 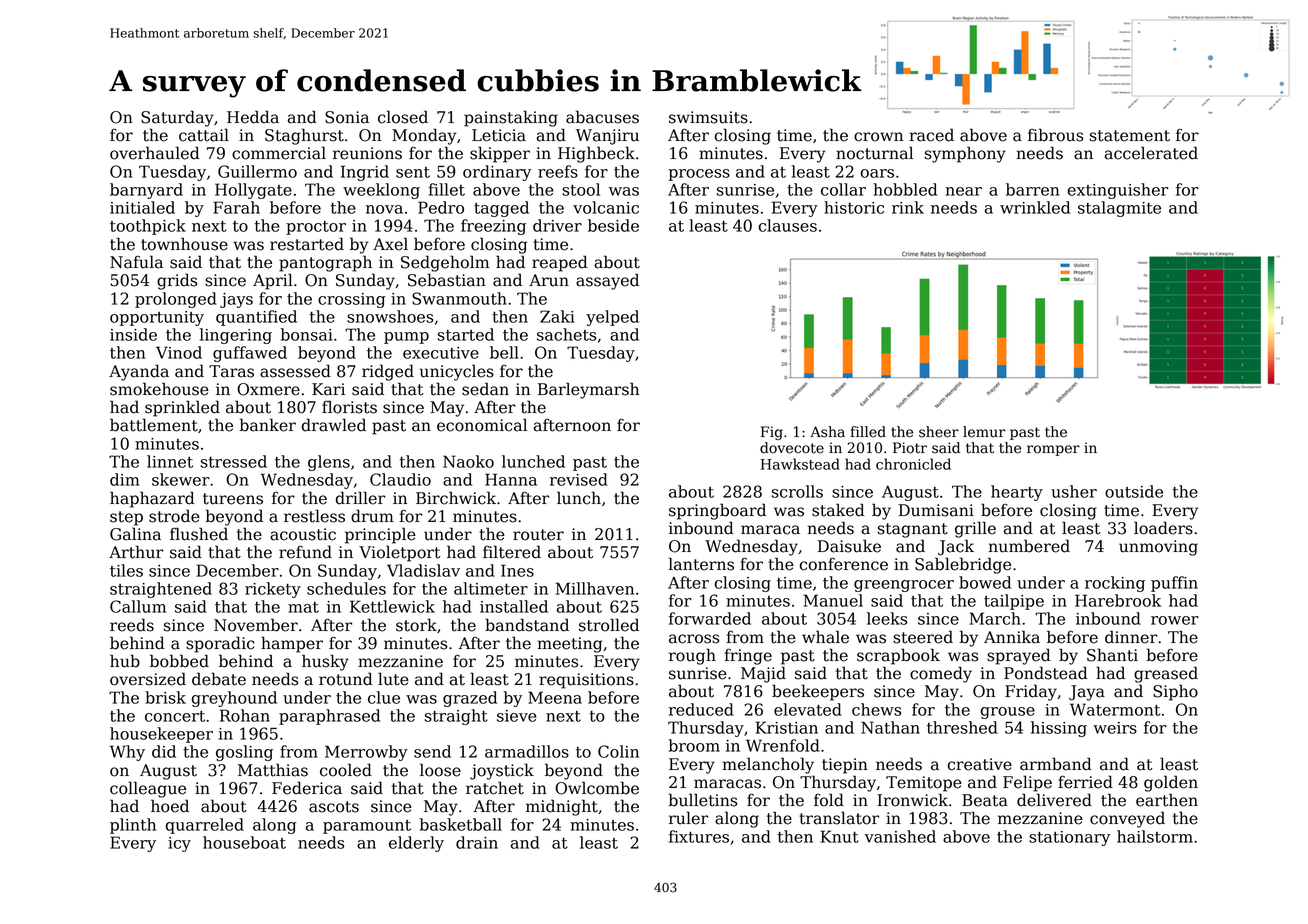 I want to click on fibrous, so click(x=1055, y=135).
